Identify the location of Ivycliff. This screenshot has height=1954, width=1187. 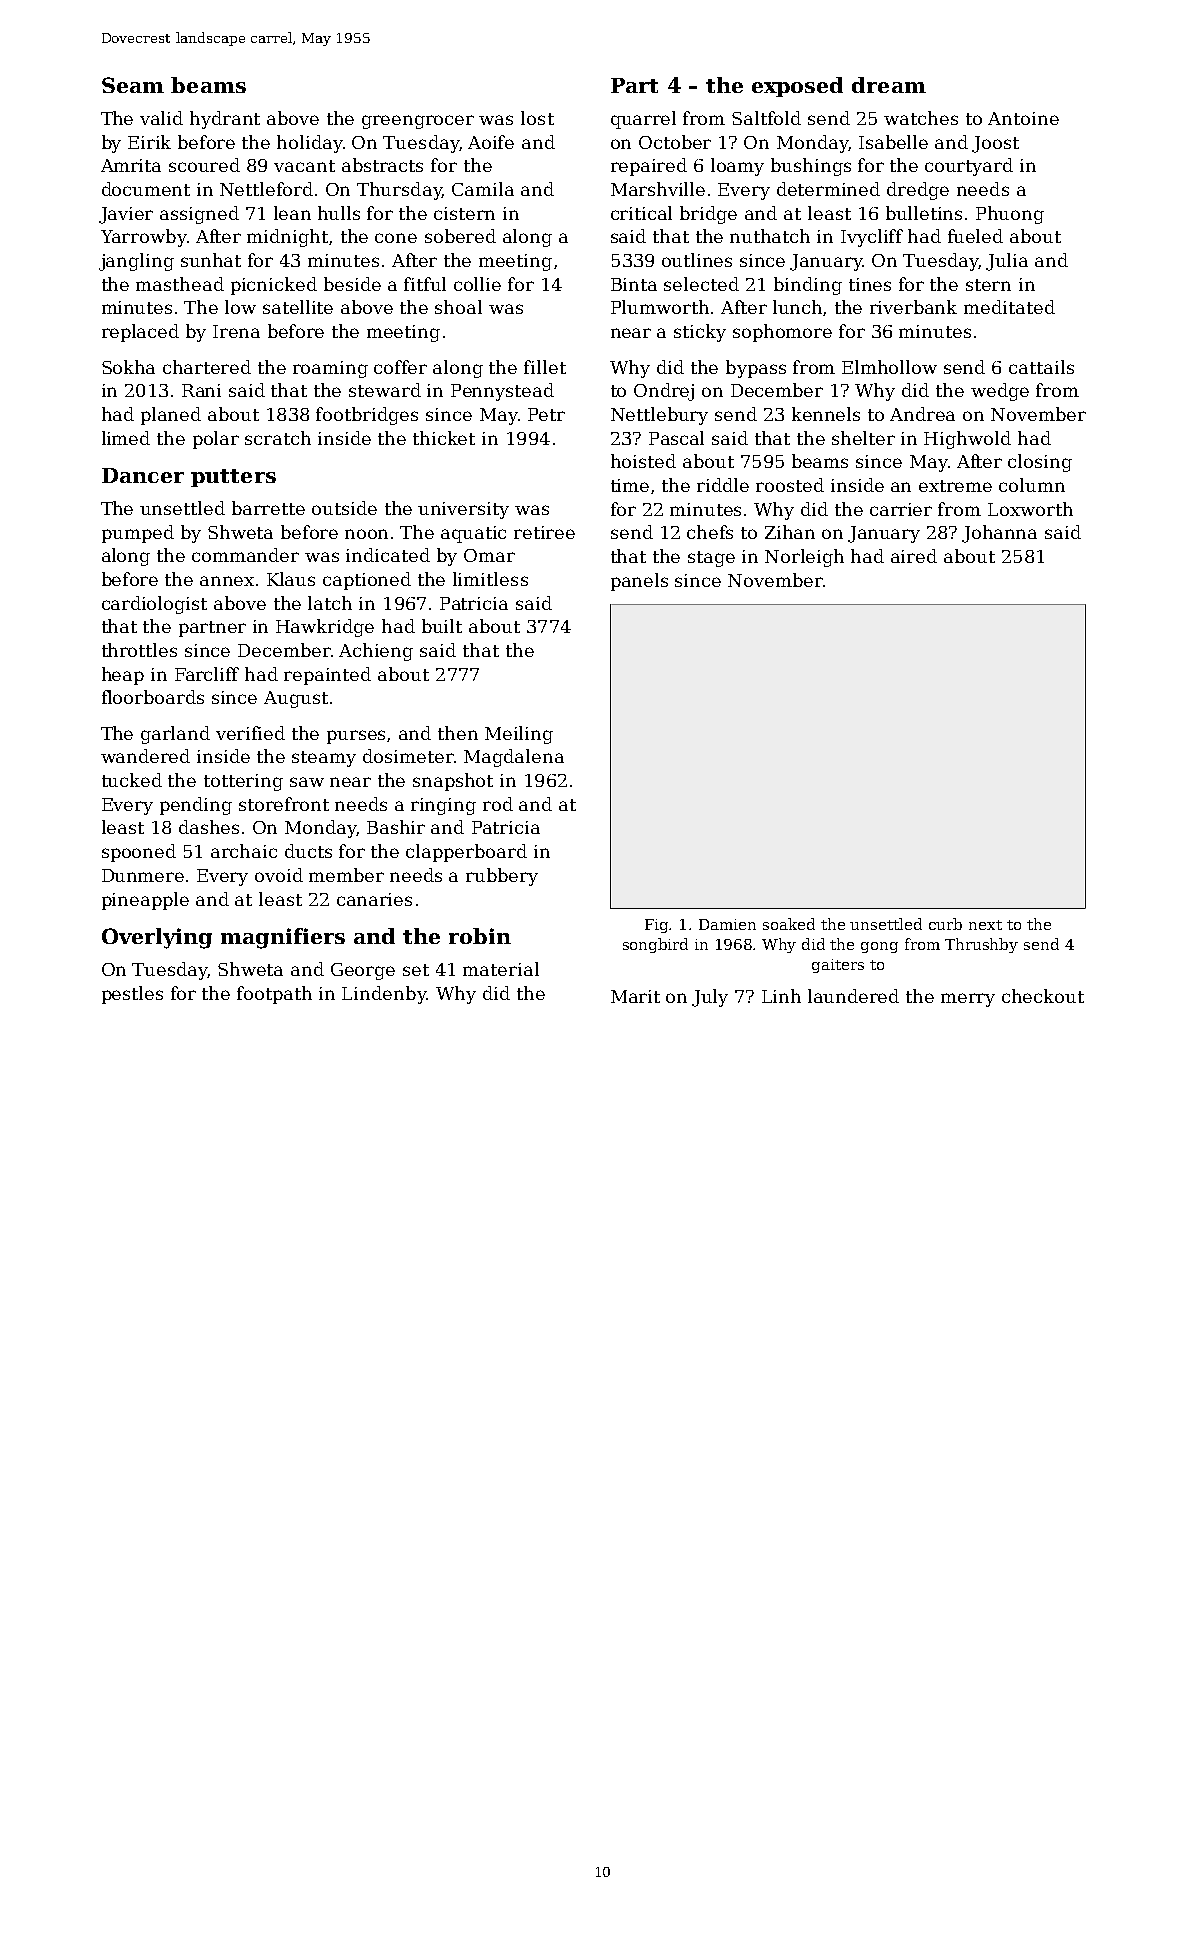
(872, 238).
